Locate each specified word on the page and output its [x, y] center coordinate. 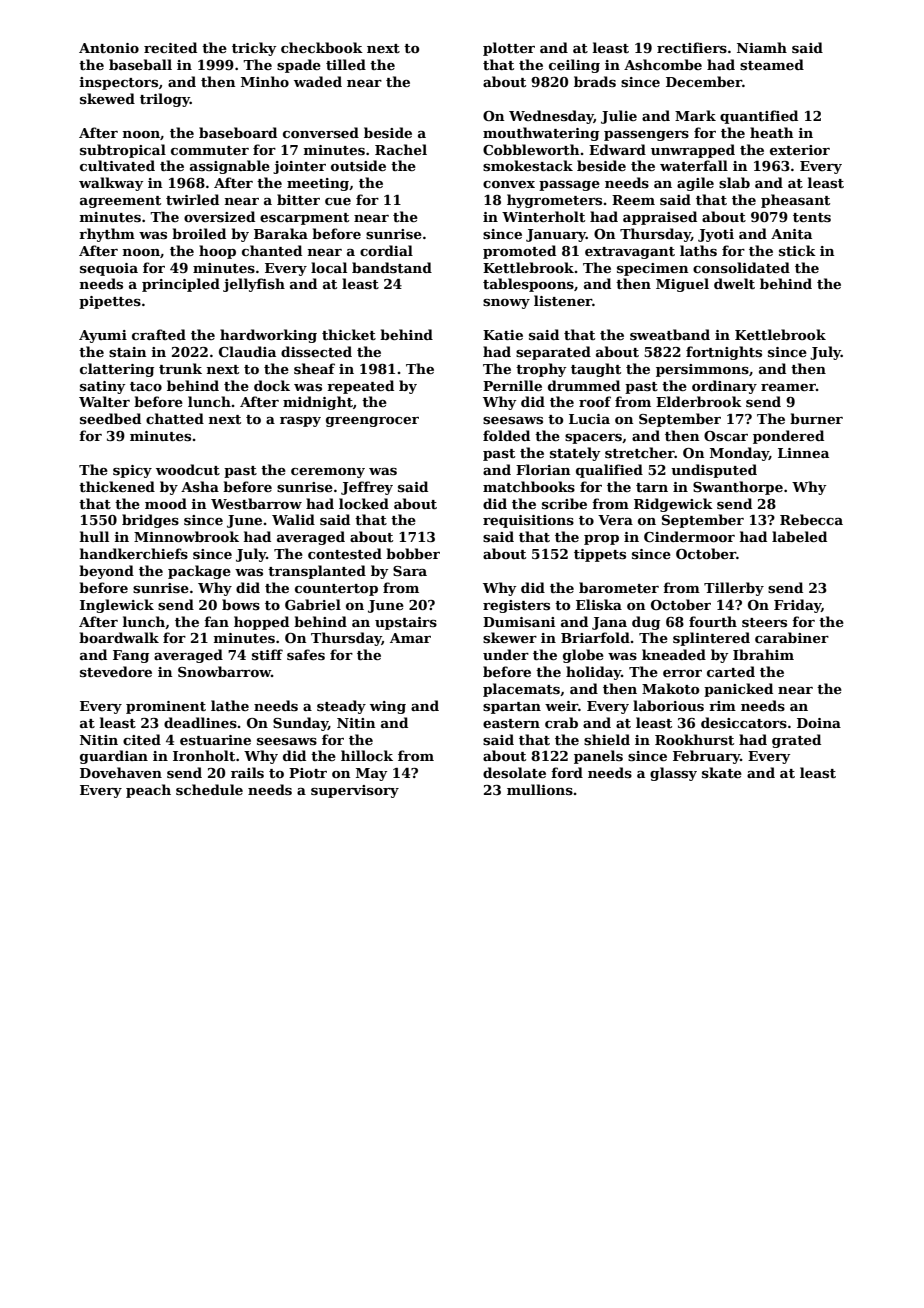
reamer [788, 387]
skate [722, 772]
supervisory [355, 791]
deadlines [200, 722]
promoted [519, 252]
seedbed [110, 418]
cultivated [117, 165]
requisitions [528, 521]
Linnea [803, 453]
